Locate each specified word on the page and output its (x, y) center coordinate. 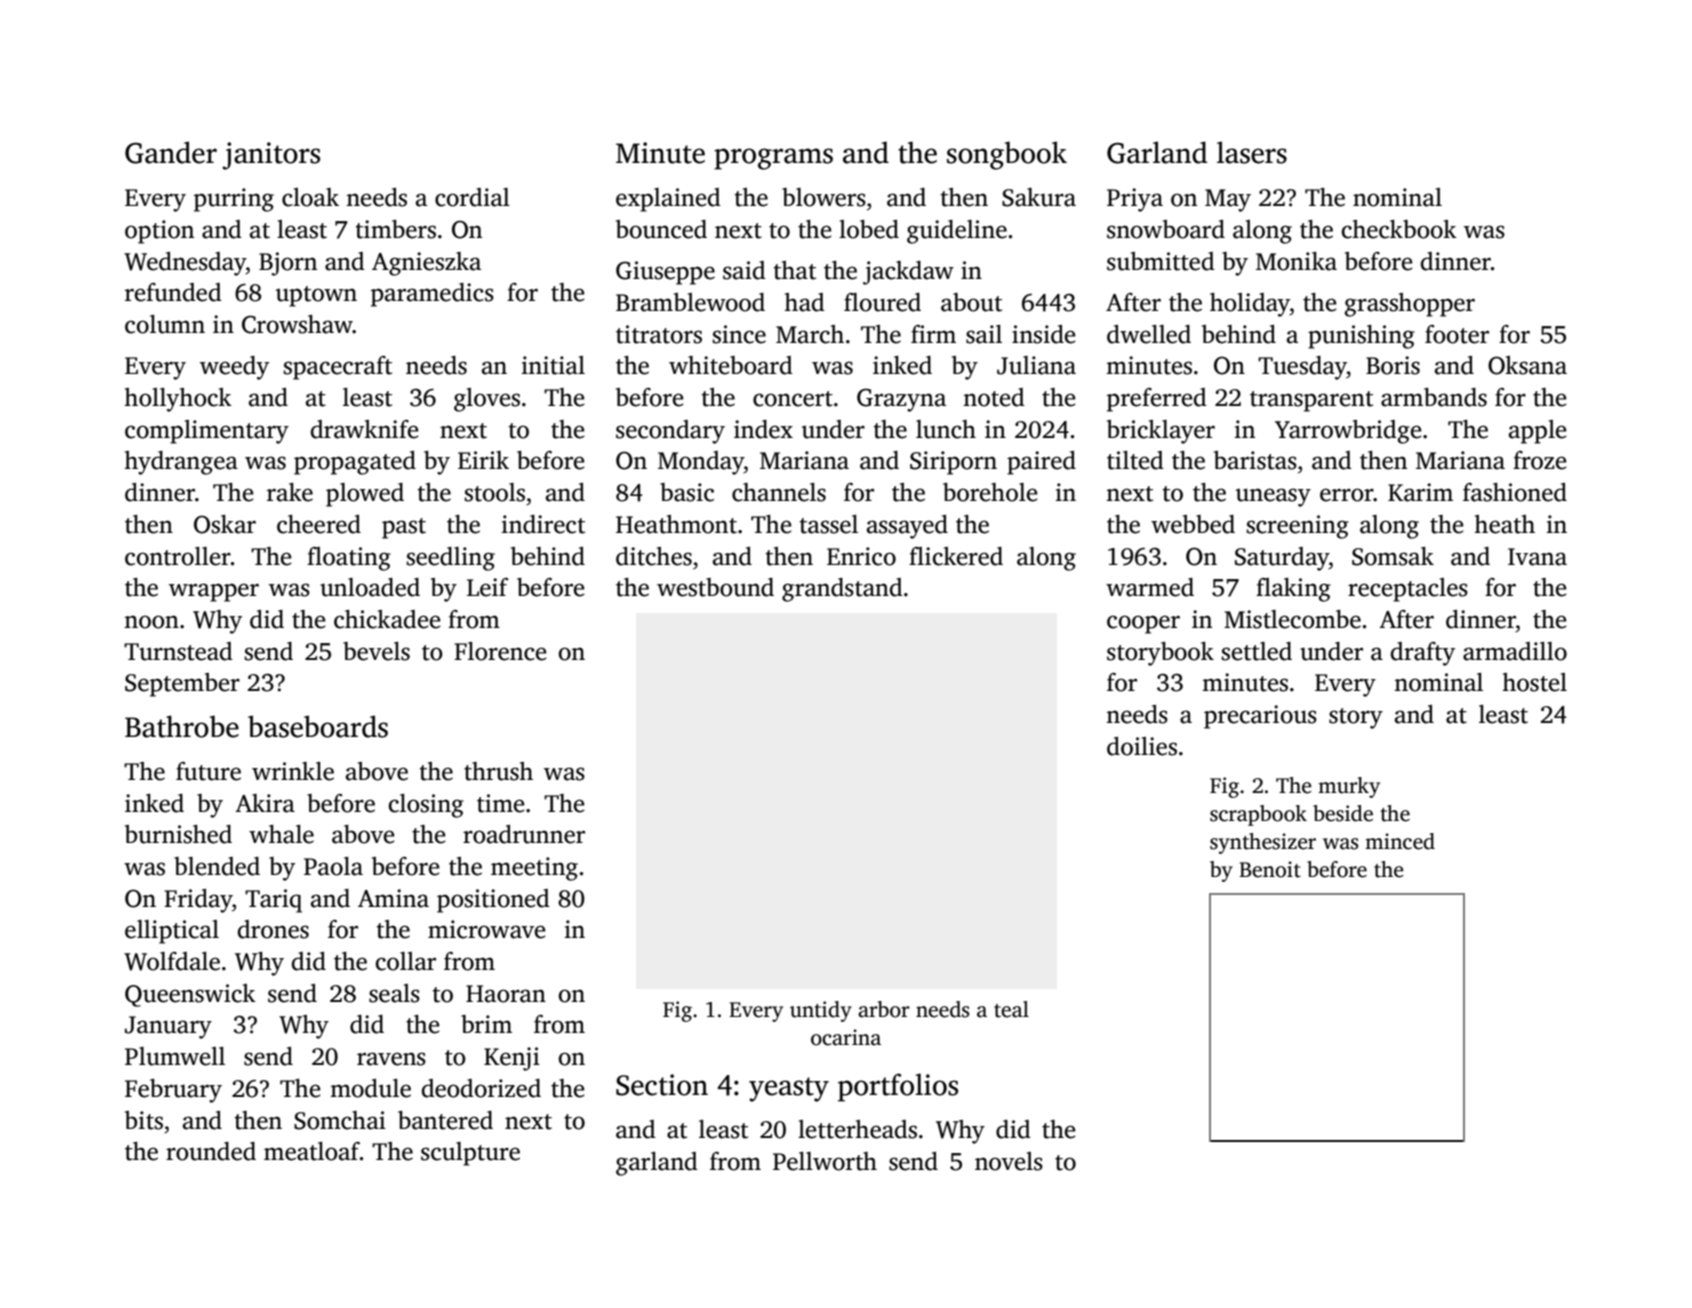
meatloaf (312, 1151)
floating (349, 559)
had (805, 302)
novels (1009, 1161)
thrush (498, 771)
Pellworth (825, 1161)
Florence (500, 651)
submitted (1161, 261)
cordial (472, 197)
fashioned (1515, 492)
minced (1400, 841)
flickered (956, 556)
